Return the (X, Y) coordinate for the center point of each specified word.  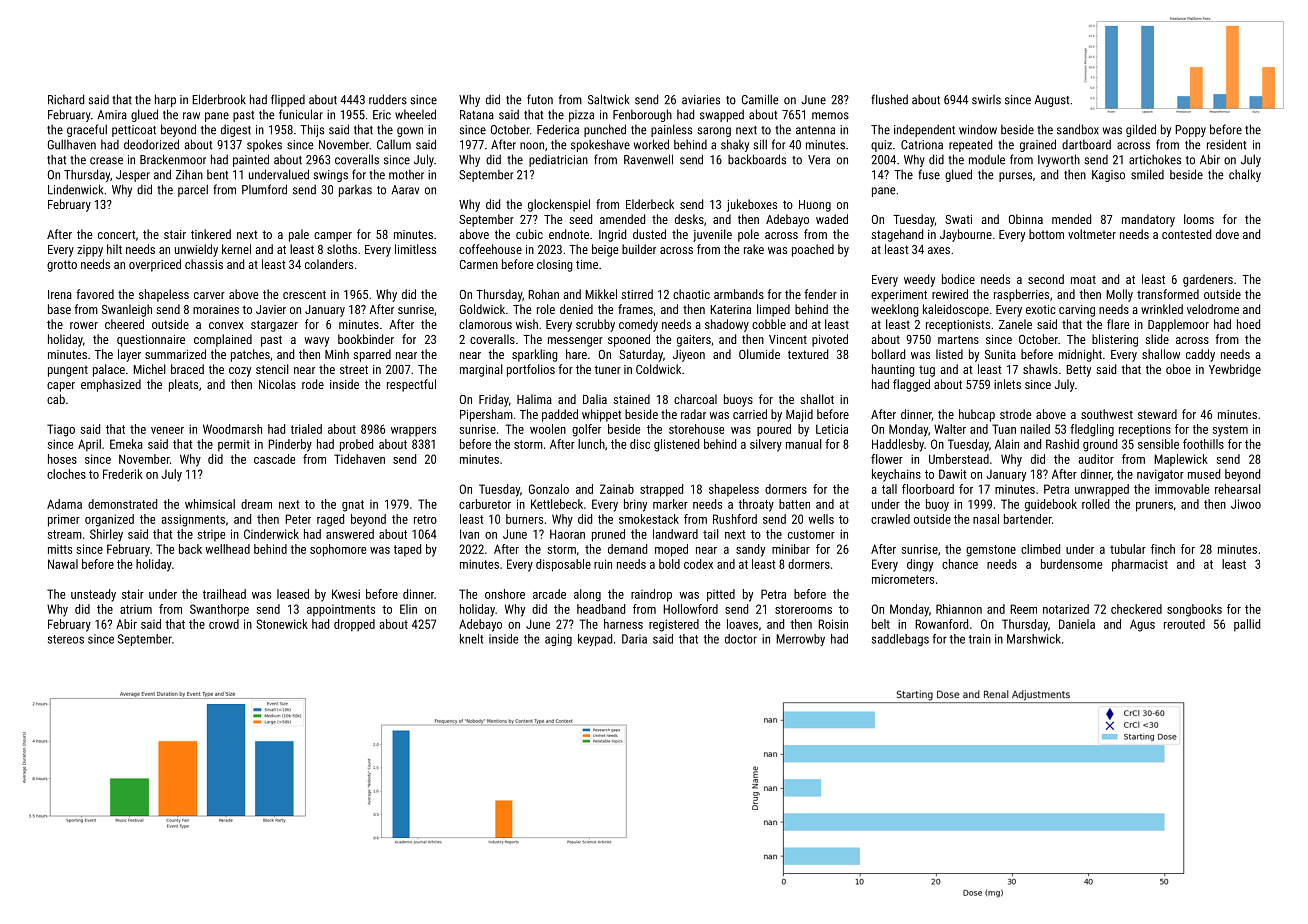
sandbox (1078, 129)
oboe (1178, 369)
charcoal (695, 399)
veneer (167, 430)
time (587, 264)
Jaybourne (966, 235)
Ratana (477, 115)
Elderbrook (219, 99)
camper (333, 237)
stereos (66, 639)
